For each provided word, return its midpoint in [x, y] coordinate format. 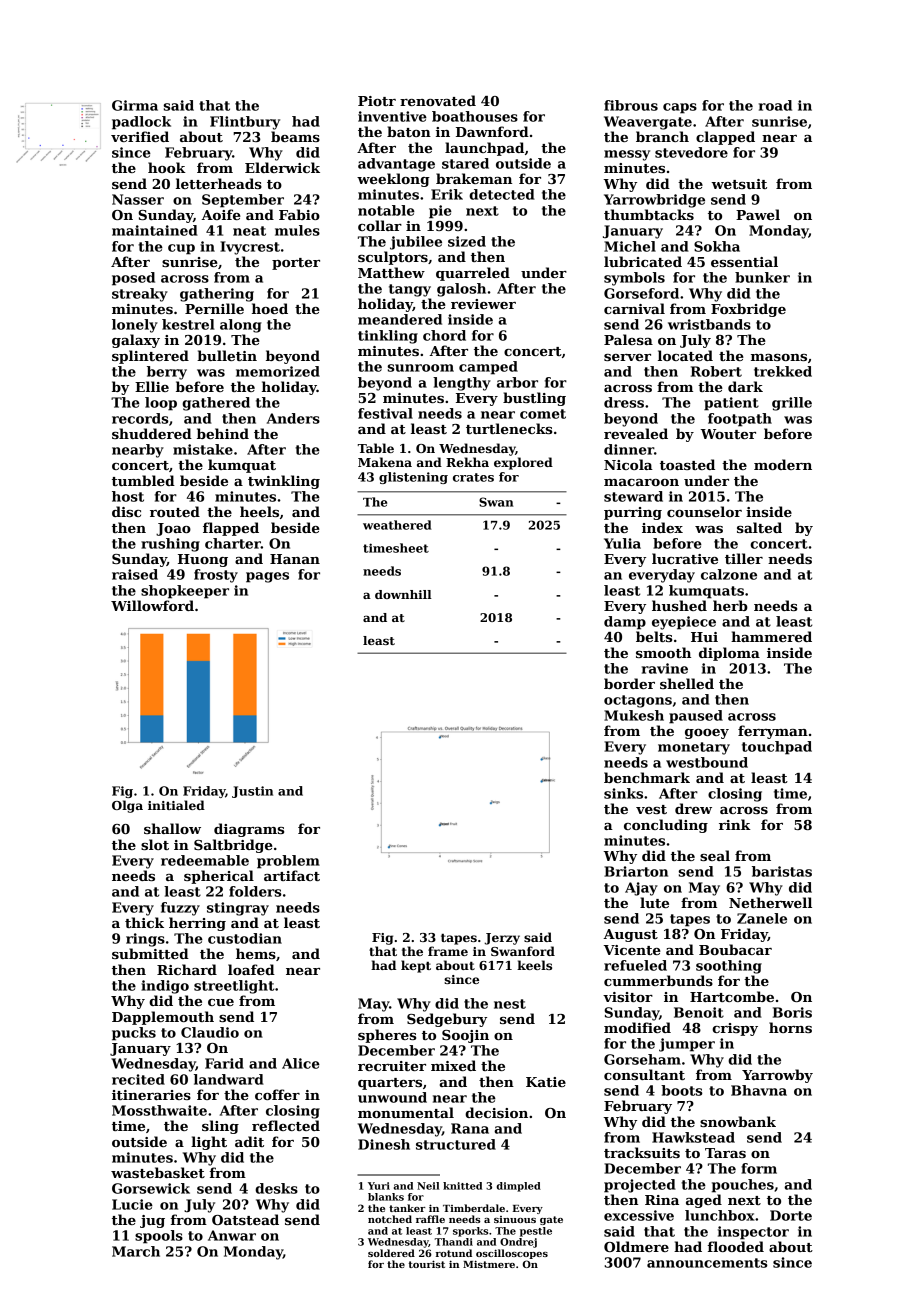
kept [416, 966]
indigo [165, 987]
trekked [783, 371]
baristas [782, 871]
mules [297, 230]
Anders [293, 418]
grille [792, 404]
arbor [517, 382]
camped [488, 368]
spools [159, 1237]
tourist [426, 1264]
